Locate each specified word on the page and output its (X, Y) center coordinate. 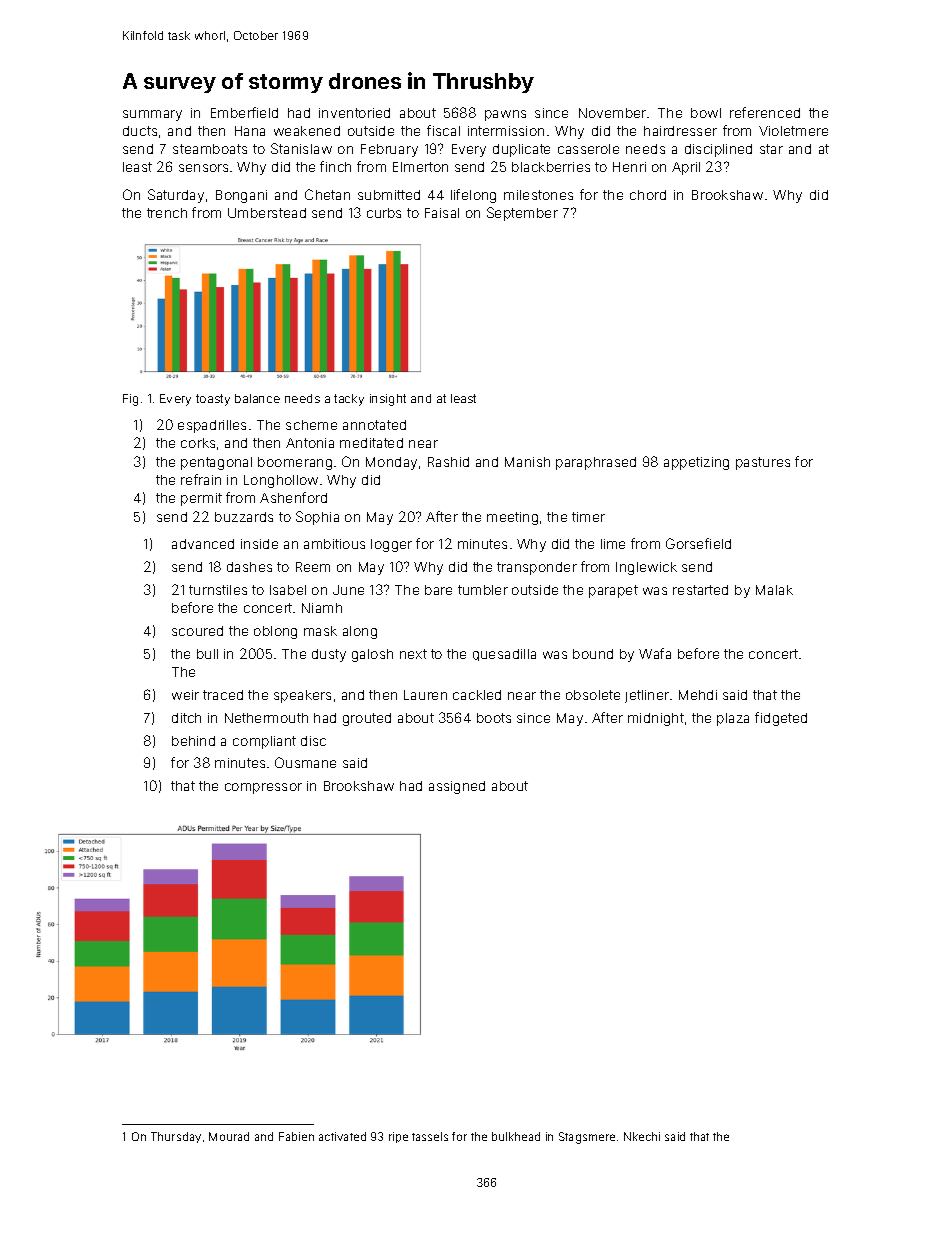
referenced (765, 112)
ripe (398, 1137)
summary (152, 115)
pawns (505, 115)
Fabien (296, 1136)
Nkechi (642, 1136)
